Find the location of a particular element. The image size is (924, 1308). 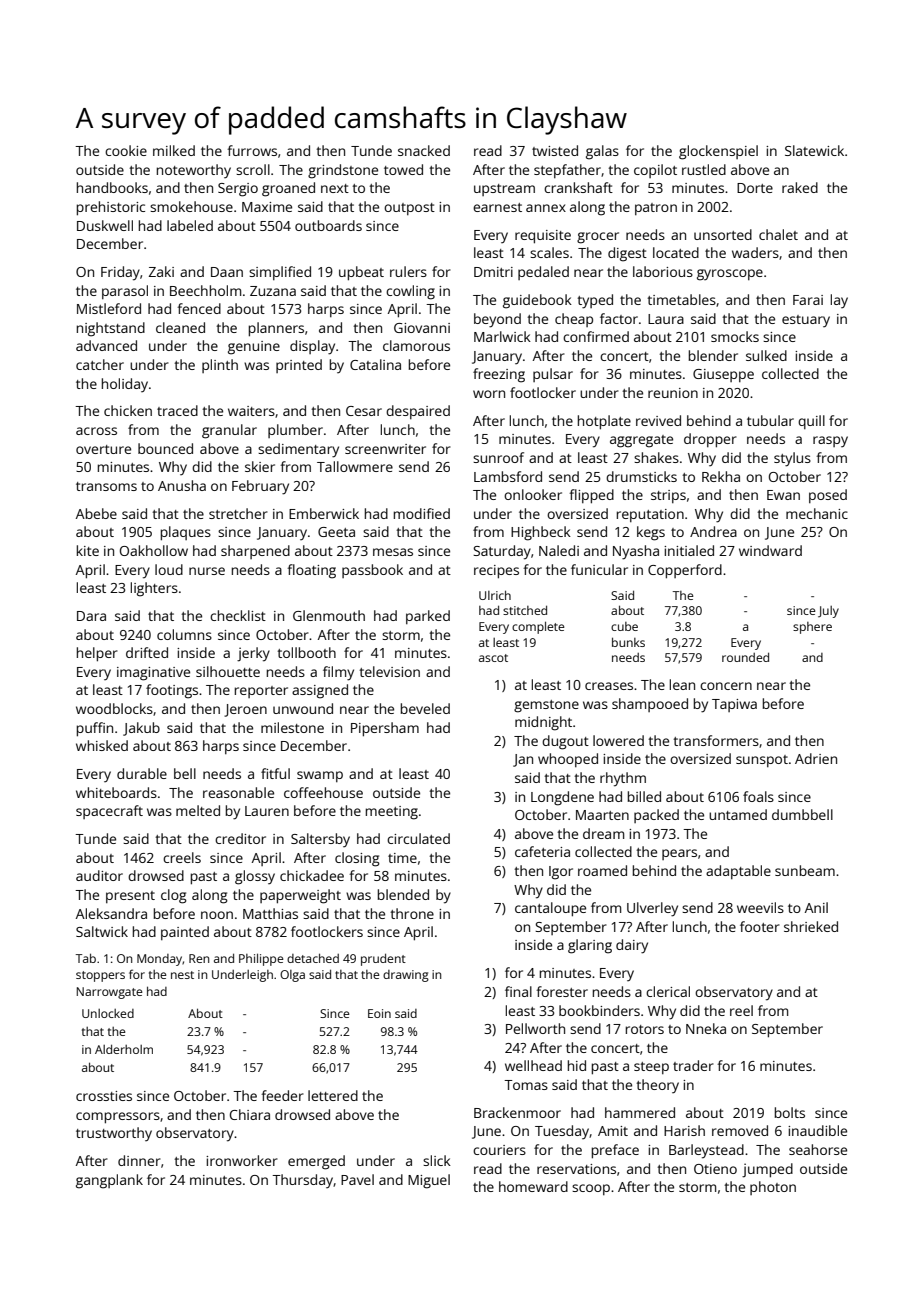

grindstone is located at coordinates (343, 171).
